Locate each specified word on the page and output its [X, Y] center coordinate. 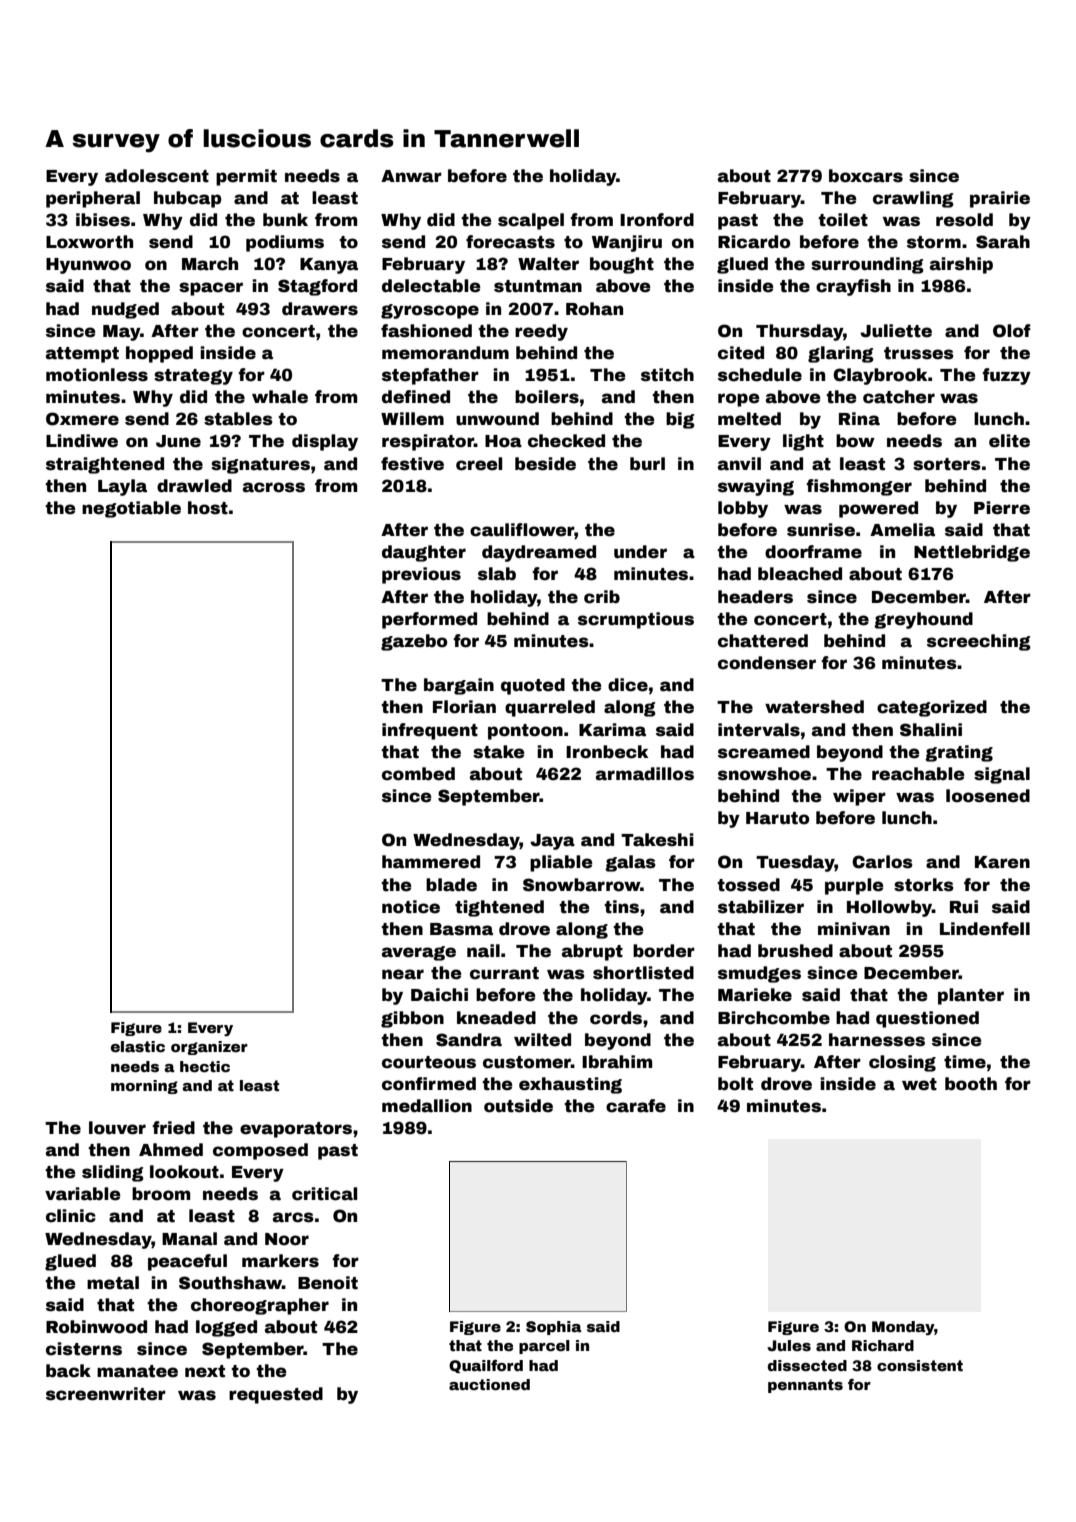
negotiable [131, 509]
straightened [105, 465]
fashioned [426, 331]
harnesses [877, 1040]
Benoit [328, 1283]
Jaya [552, 842]
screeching [979, 642]
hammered [431, 862]
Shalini [931, 730]
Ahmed [171, 1150]
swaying [756, 487]
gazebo [414, 642]
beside [545, 464]
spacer [211, 289]
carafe [636, 1106]
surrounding [867, 265]
